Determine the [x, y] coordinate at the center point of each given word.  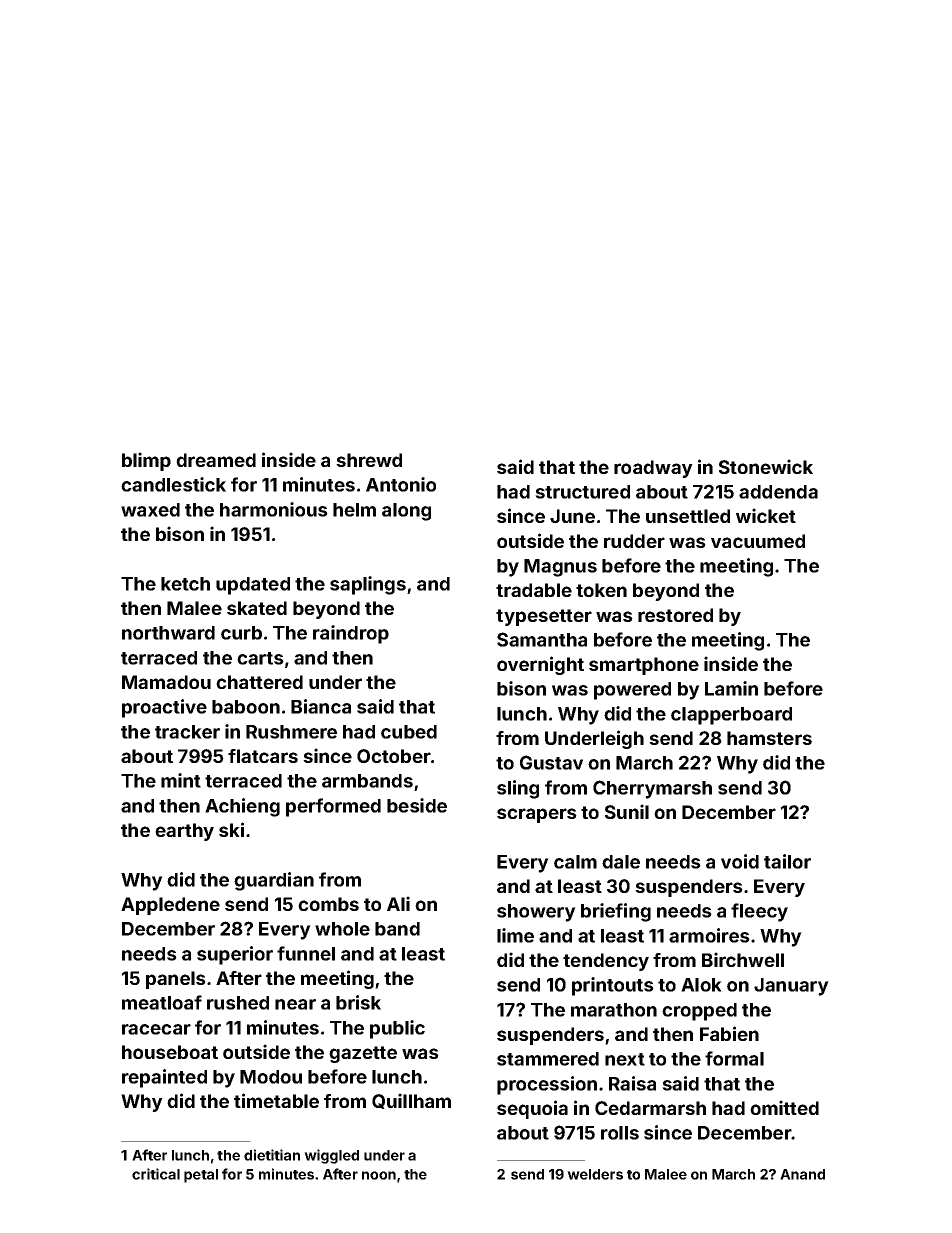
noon [379, 1175]
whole [342, 929]
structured [582, 492]
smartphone [644, 666]
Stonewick [766, 466]
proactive [164, 708]
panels [176, 980]
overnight [540, 665]
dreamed [216, 460]
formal [734, 1058]
